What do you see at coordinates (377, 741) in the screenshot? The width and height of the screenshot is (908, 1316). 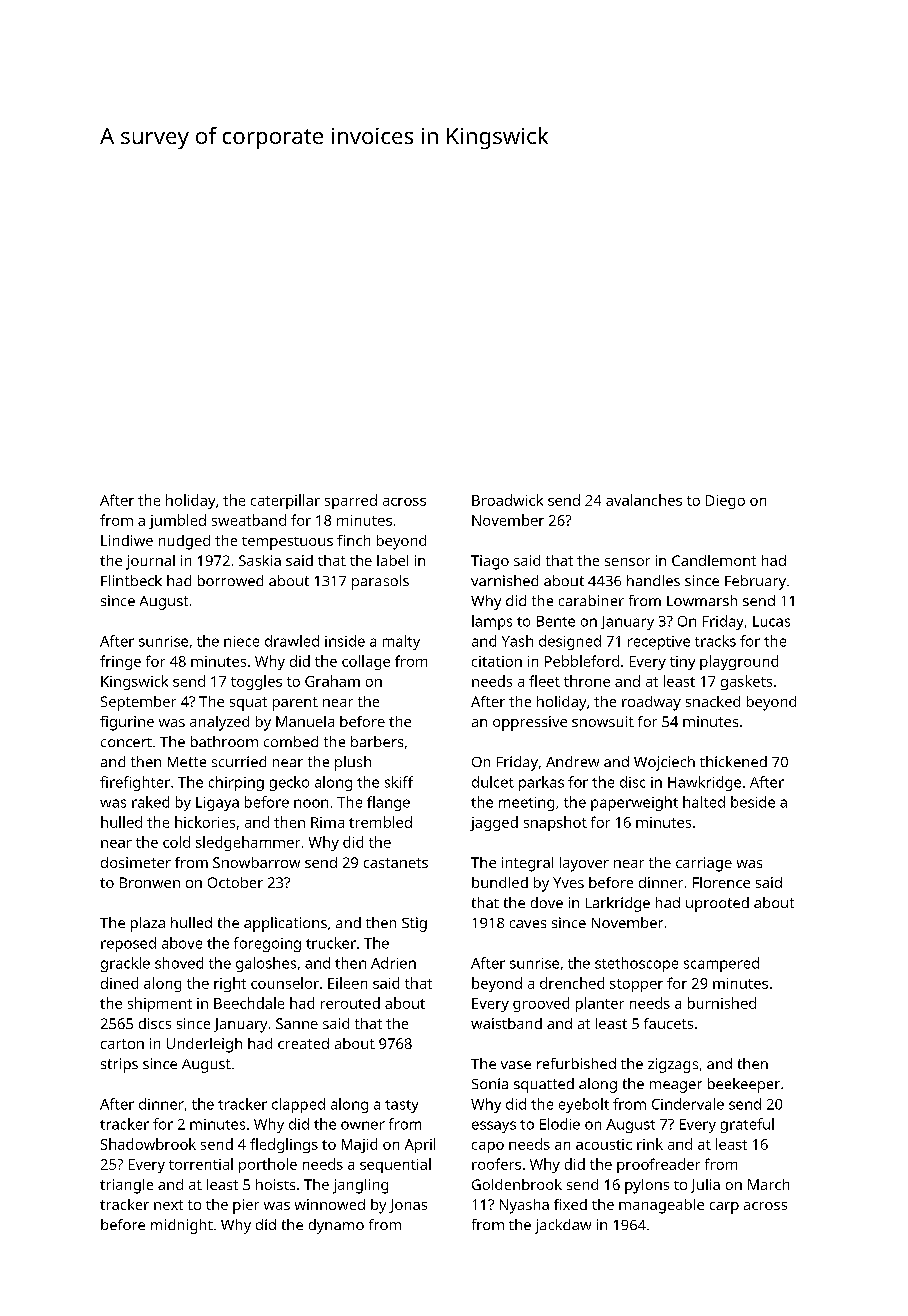 I see `barbers` at bounding box center [377, 741].
